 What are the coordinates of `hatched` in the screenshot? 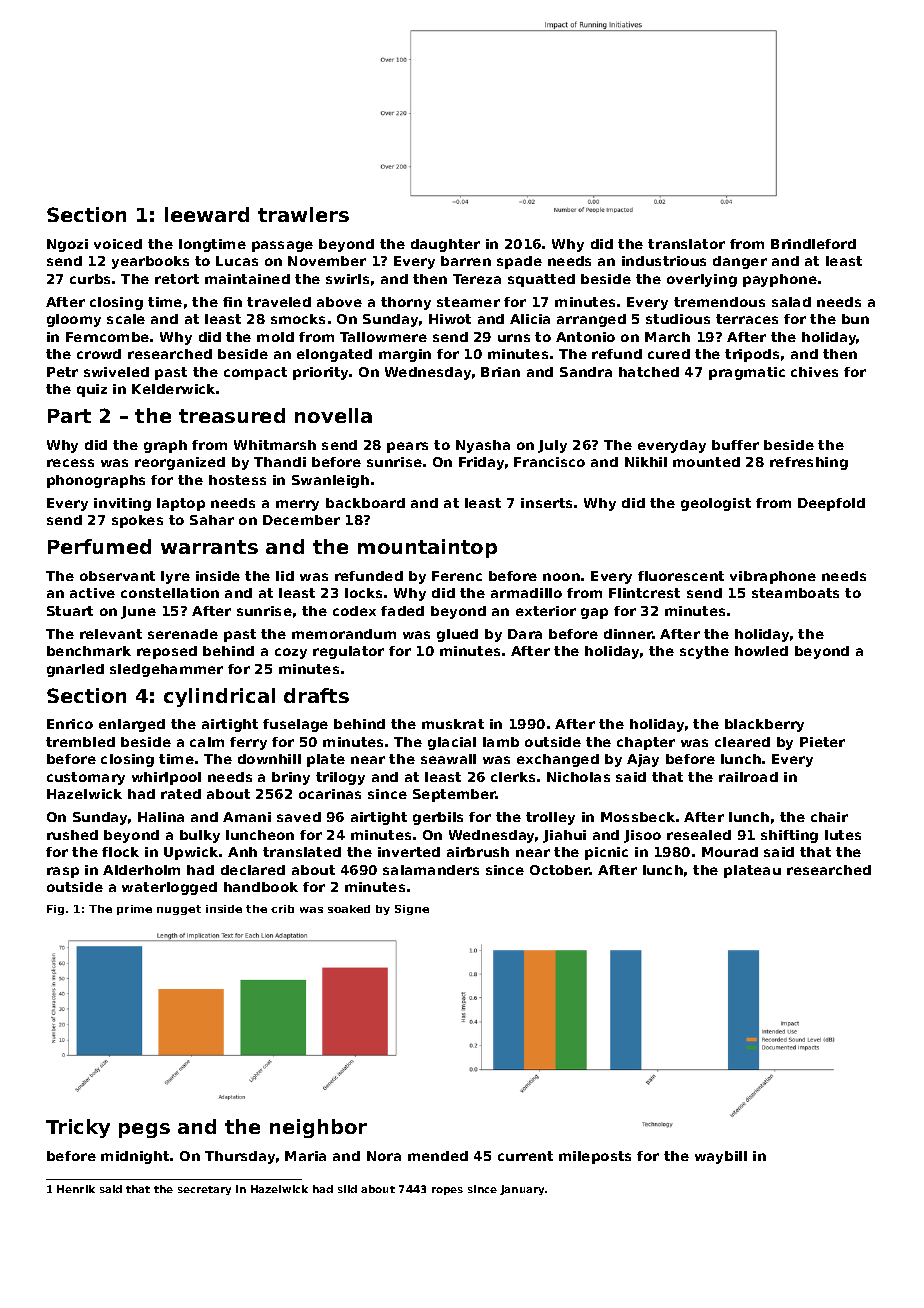 It's located at (649, 372).
